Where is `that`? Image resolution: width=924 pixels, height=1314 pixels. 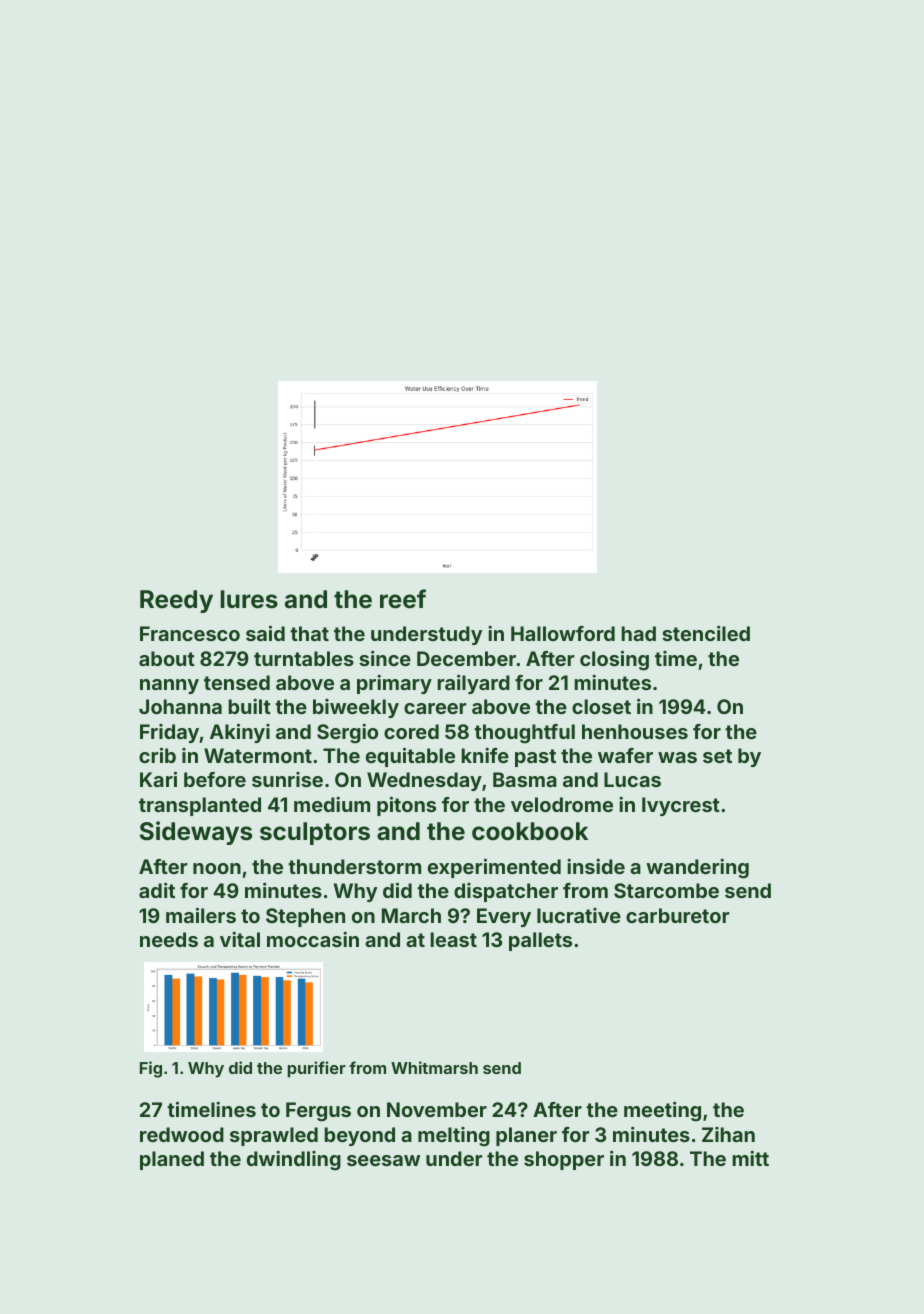 that is located at coordinates (309, 633).
